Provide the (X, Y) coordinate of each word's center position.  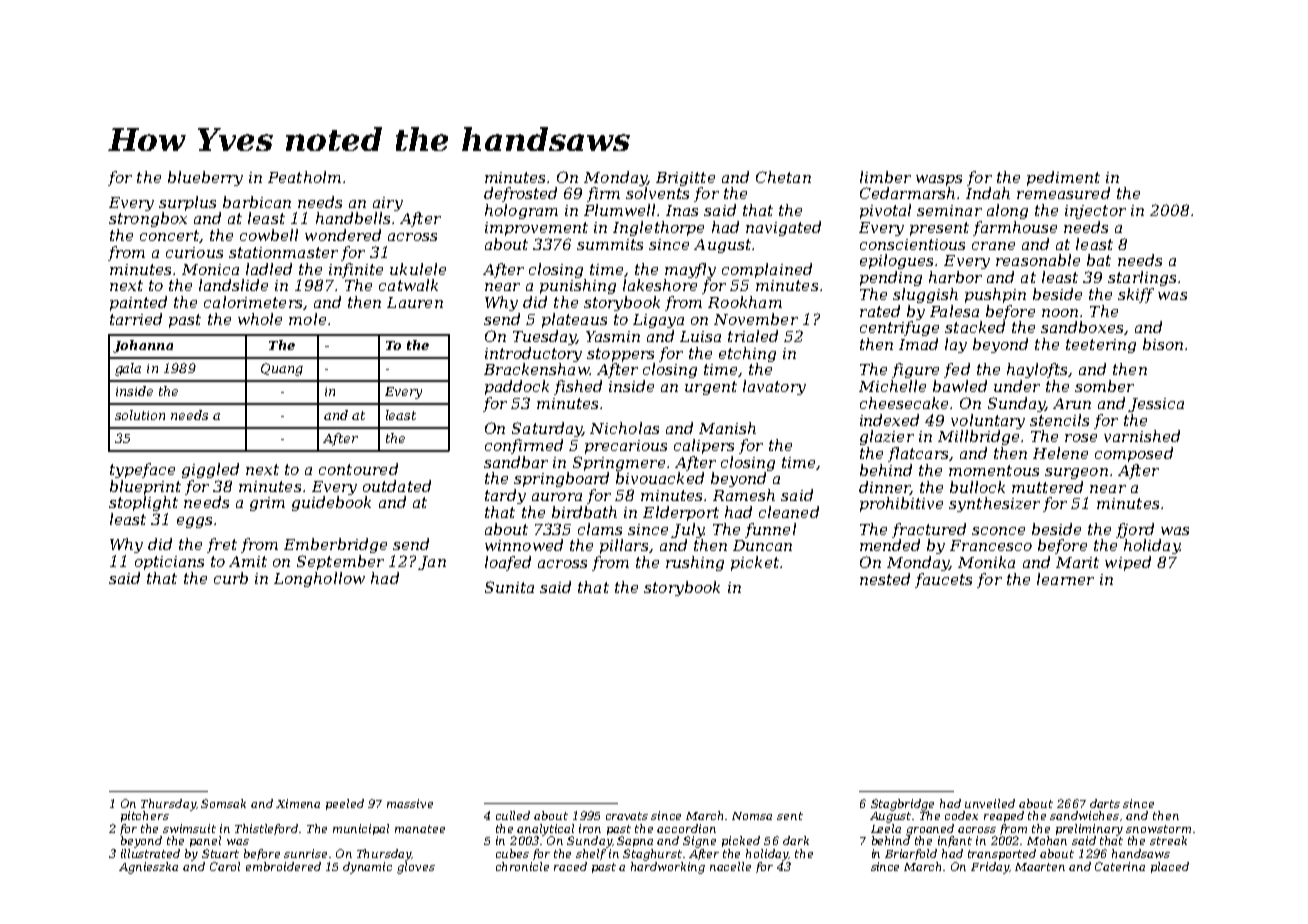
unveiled (990, 803)
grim (267, 504)
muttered (1047, 487)
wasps (939, 180)
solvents (657, 193)
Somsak (223, 803)
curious (194, 252)
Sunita (509, 587)
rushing (695, 563)
